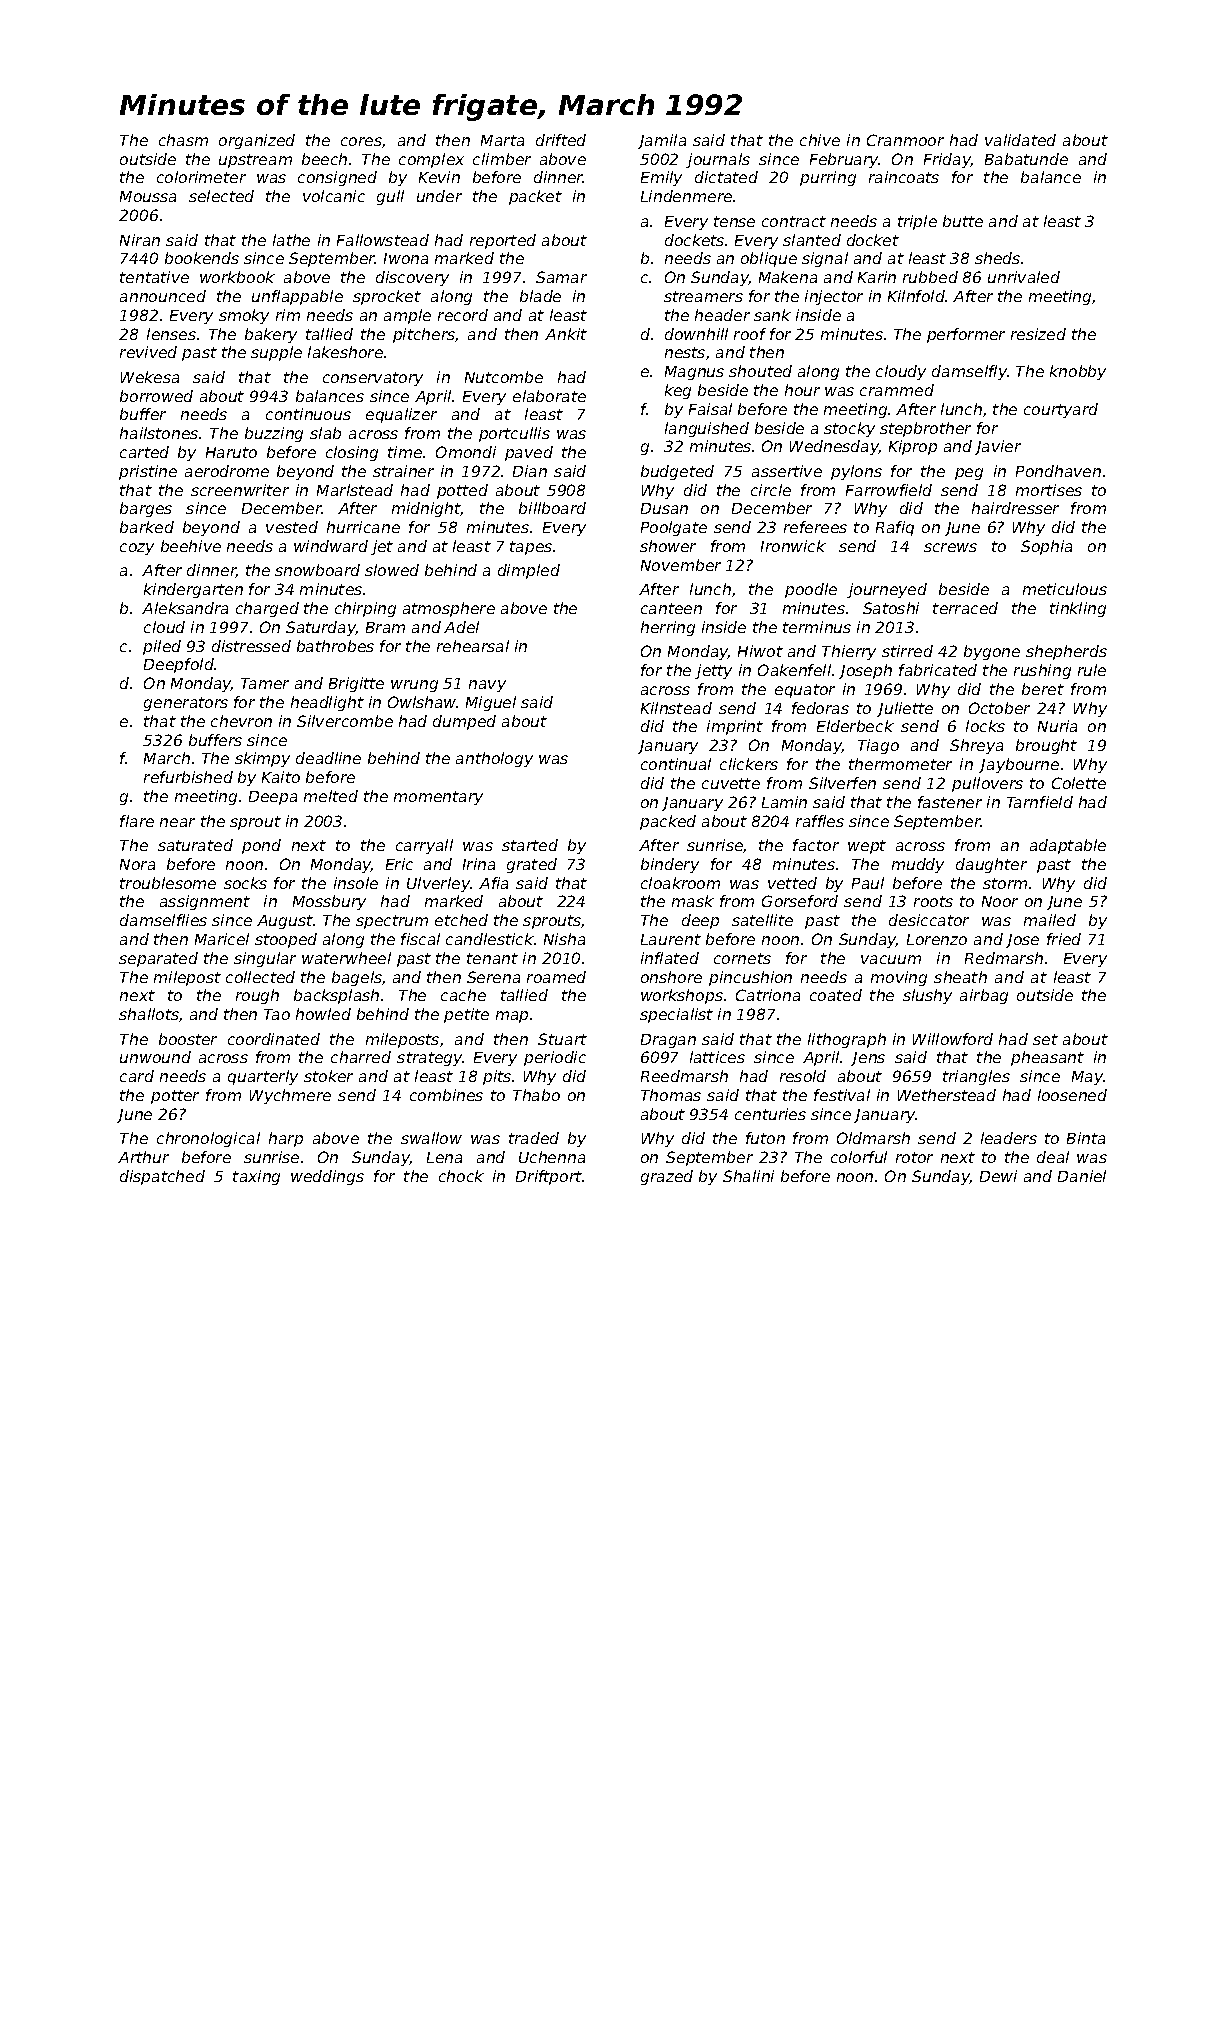 This image has width=1227, height=2021. Describe the element at coordinates (676, 764) in the image. I see `continual` at that location.
